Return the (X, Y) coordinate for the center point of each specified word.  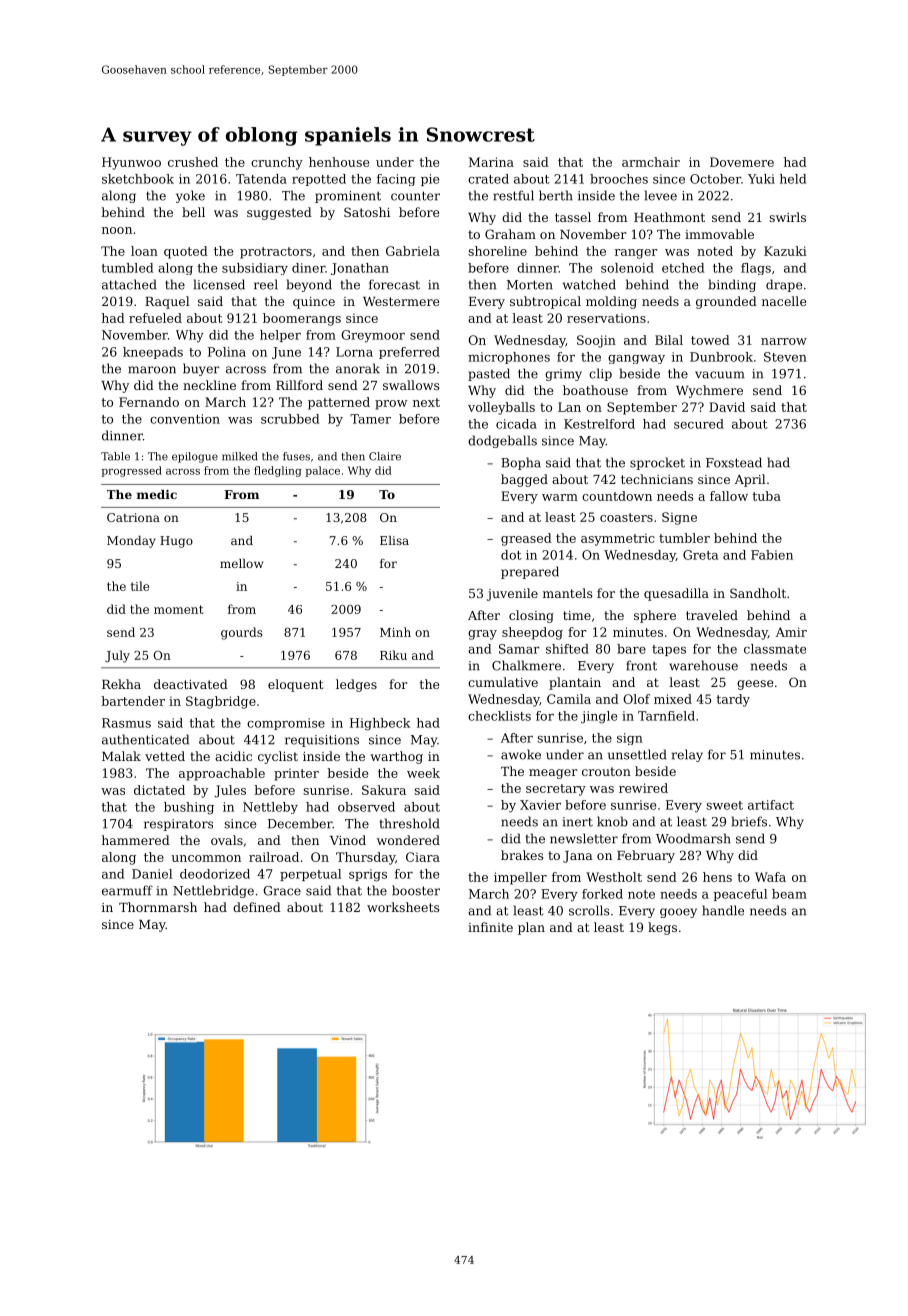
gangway (636, 359)
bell (193, 212)
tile (140, 586)
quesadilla (676, 594)
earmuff (127, 890)
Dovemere (742, 162)
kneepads (153, 353)
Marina (491, 162)
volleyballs (501, 408)
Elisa (394, 540)
